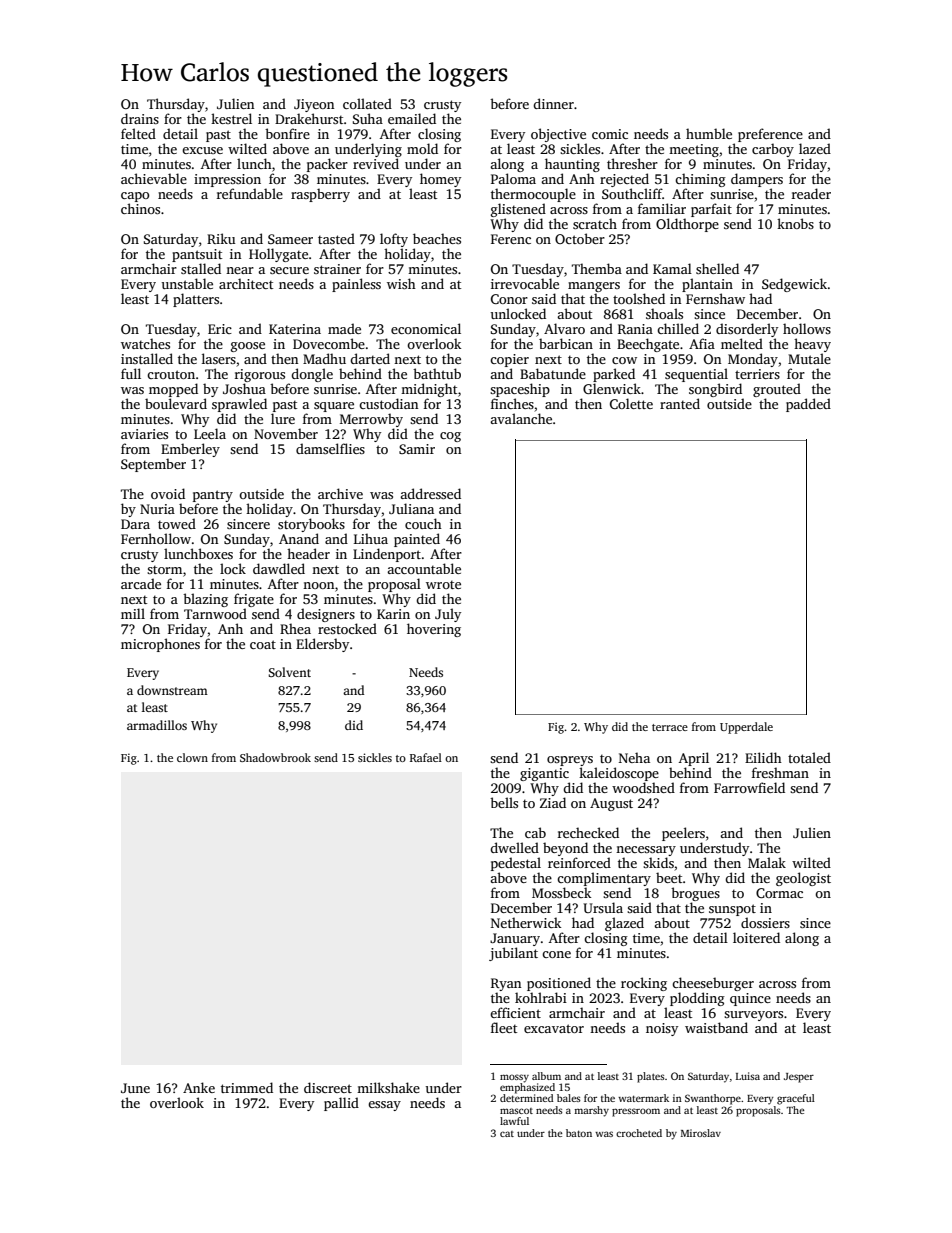 Image resolution: width=952 pixels, height=1233 pixels. I want to click on lofty, so click(394, 240).
